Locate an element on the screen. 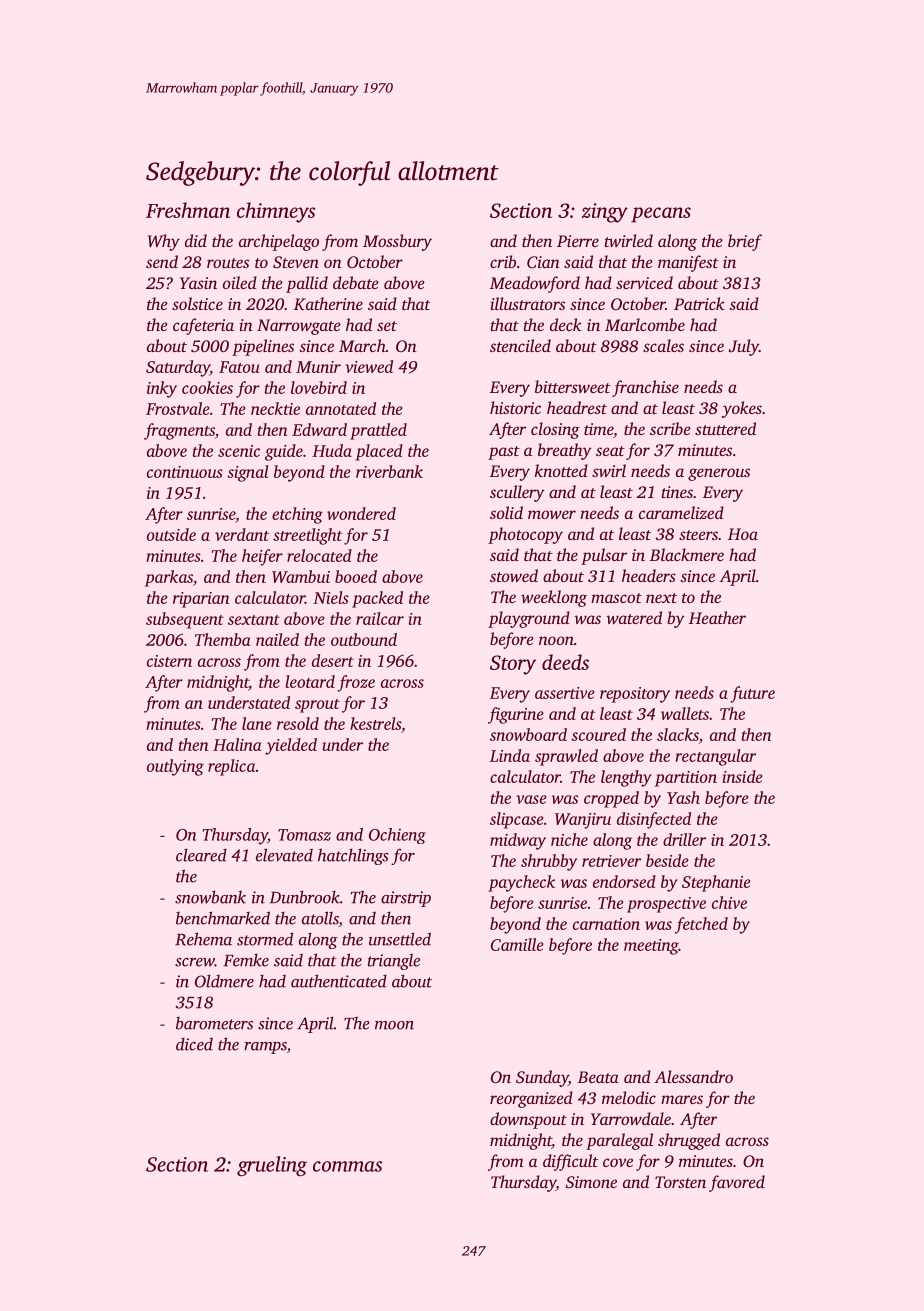 This screenshot has width=924, height=1311. chive is located at coordinates (729, 902).
